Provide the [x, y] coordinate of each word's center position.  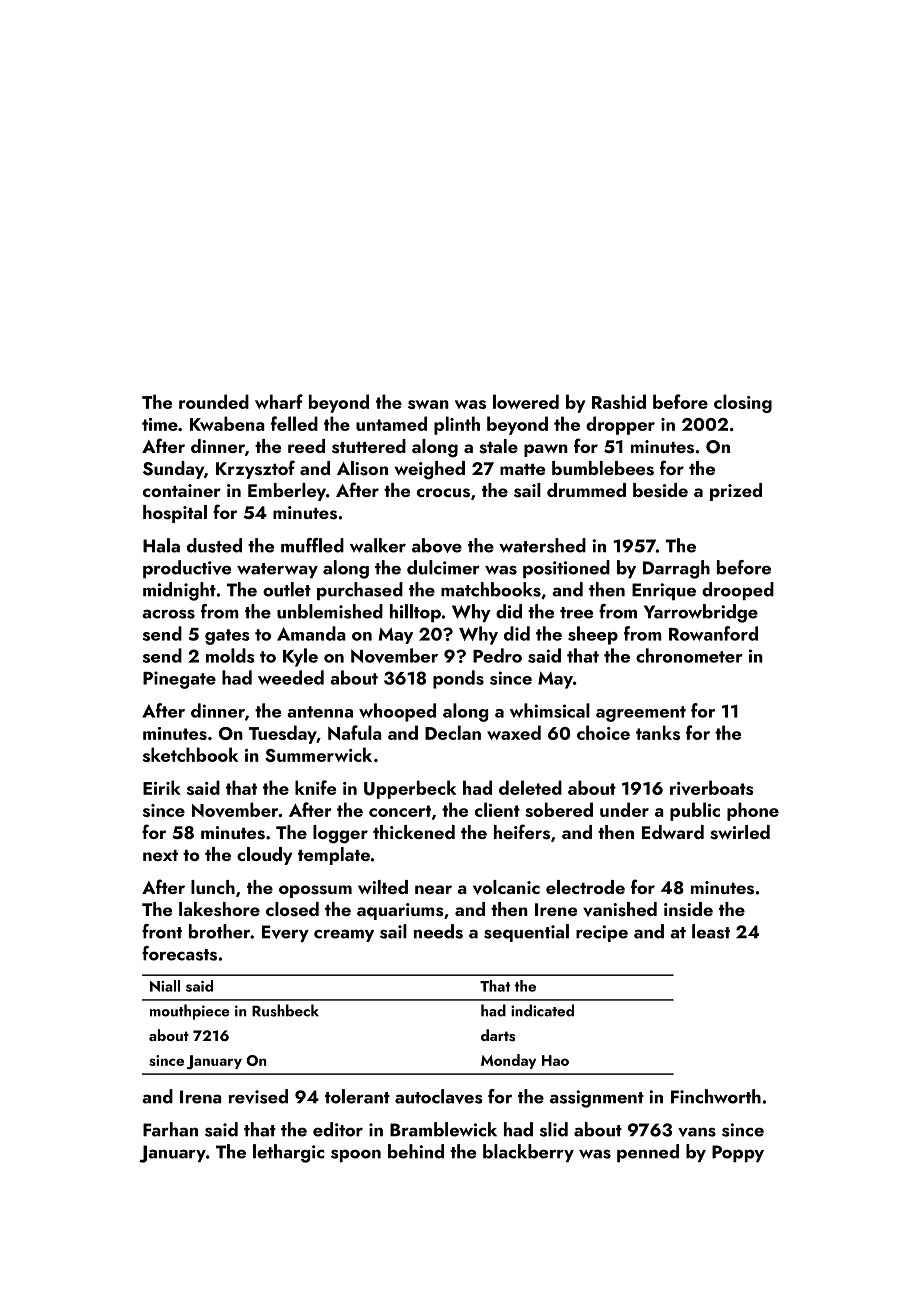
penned [648, 1153]
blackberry [528, 1153]
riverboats [712, 787]
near [433, 889]
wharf [279, 401]
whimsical [550, 710]
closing [743, 403]
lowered [526, 401]
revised [258, 1096]
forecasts [179, 953]
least [711, 931]
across [168, 614]
